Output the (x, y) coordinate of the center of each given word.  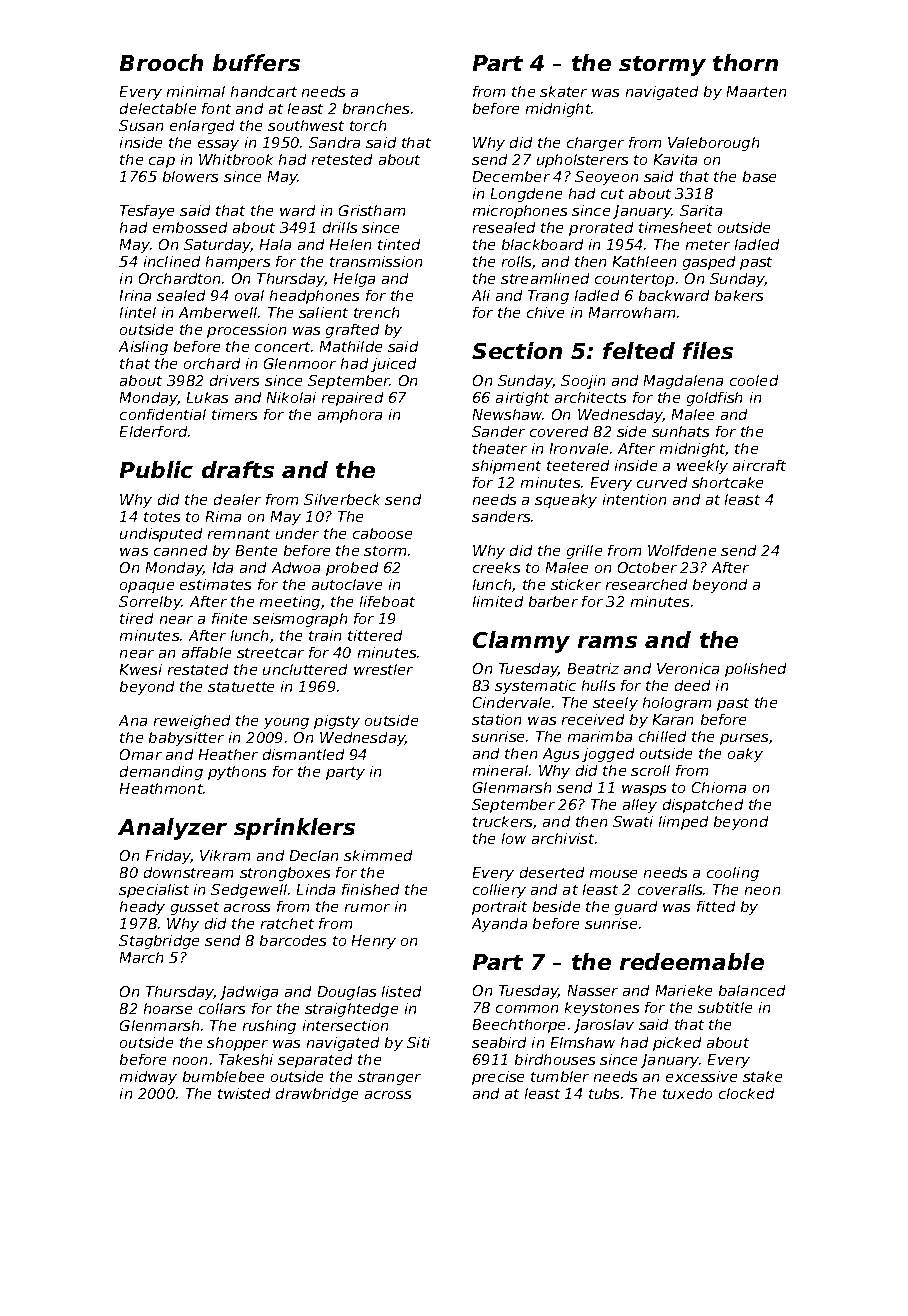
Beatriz (593, 668)
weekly (702, 467)
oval (249, 295)
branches (376, 108)
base (759, 176)
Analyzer (172, 829)
